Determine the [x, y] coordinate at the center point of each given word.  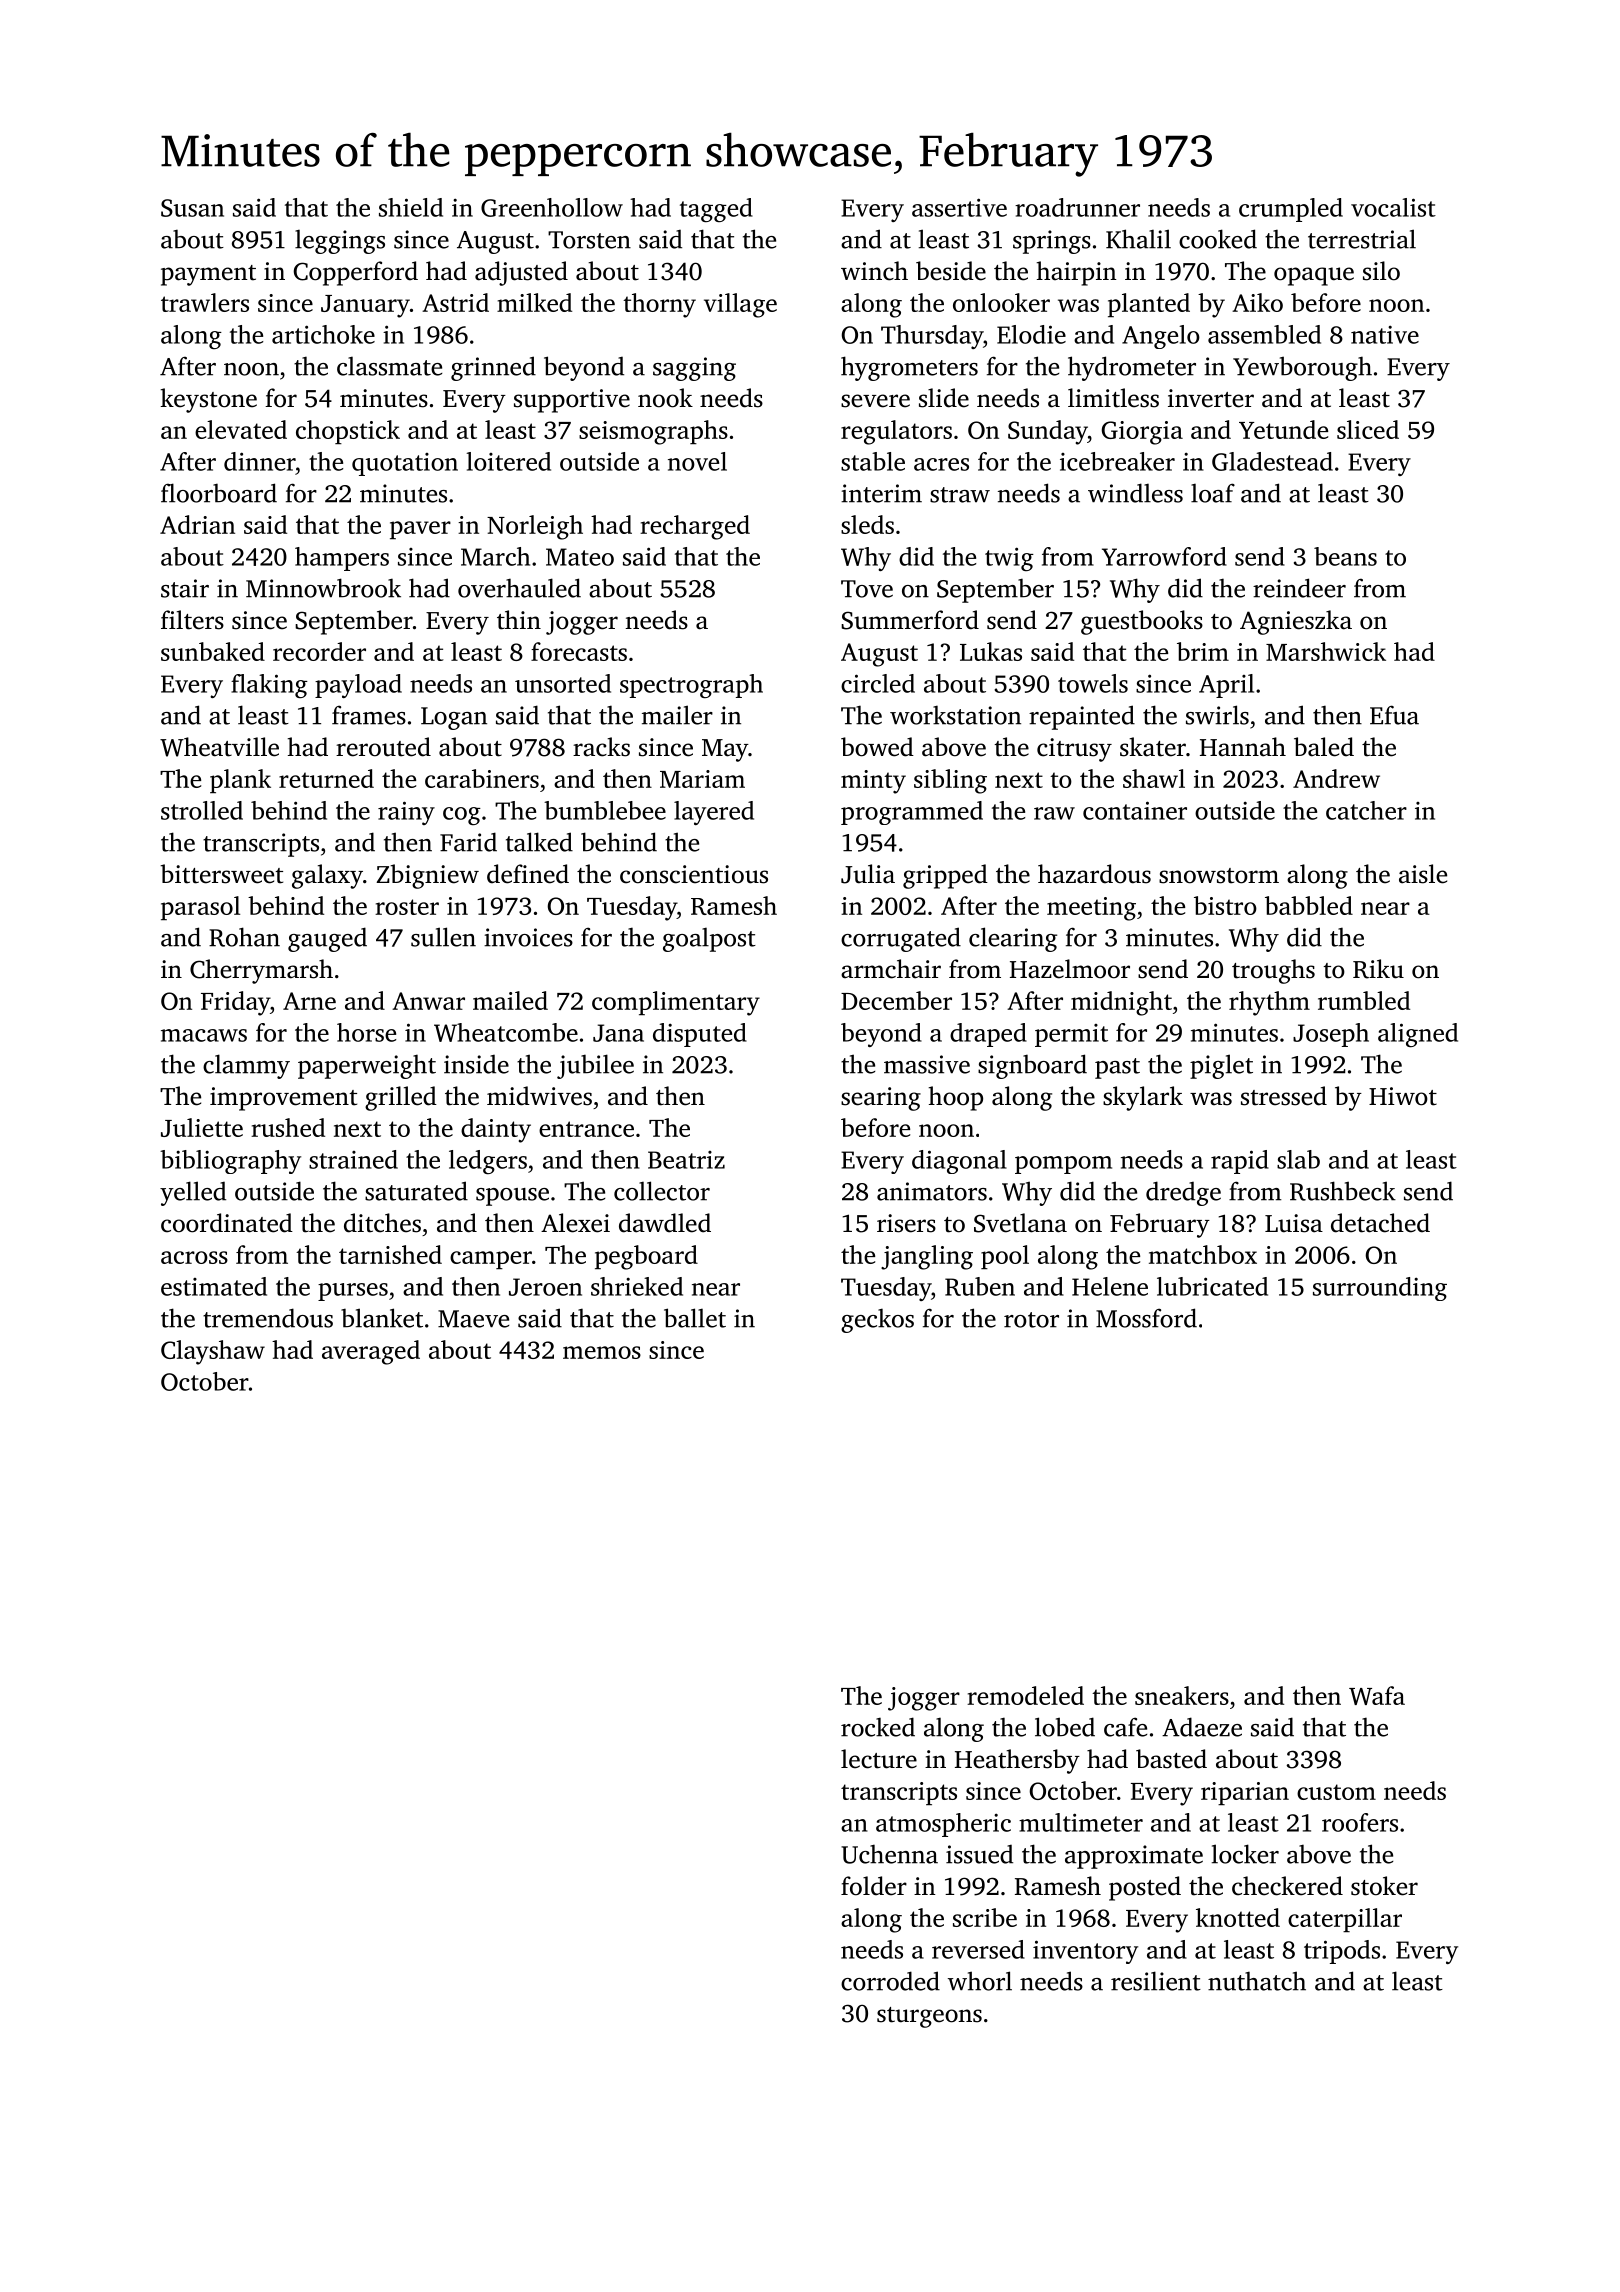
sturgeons [929, 2017]
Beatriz [686, 1160]
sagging [694, 369]
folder [874, 1886]
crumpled [1291, 210]
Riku [1378, 969]
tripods [1342, 1952]
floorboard [219, 493]
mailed [510, 1000]
